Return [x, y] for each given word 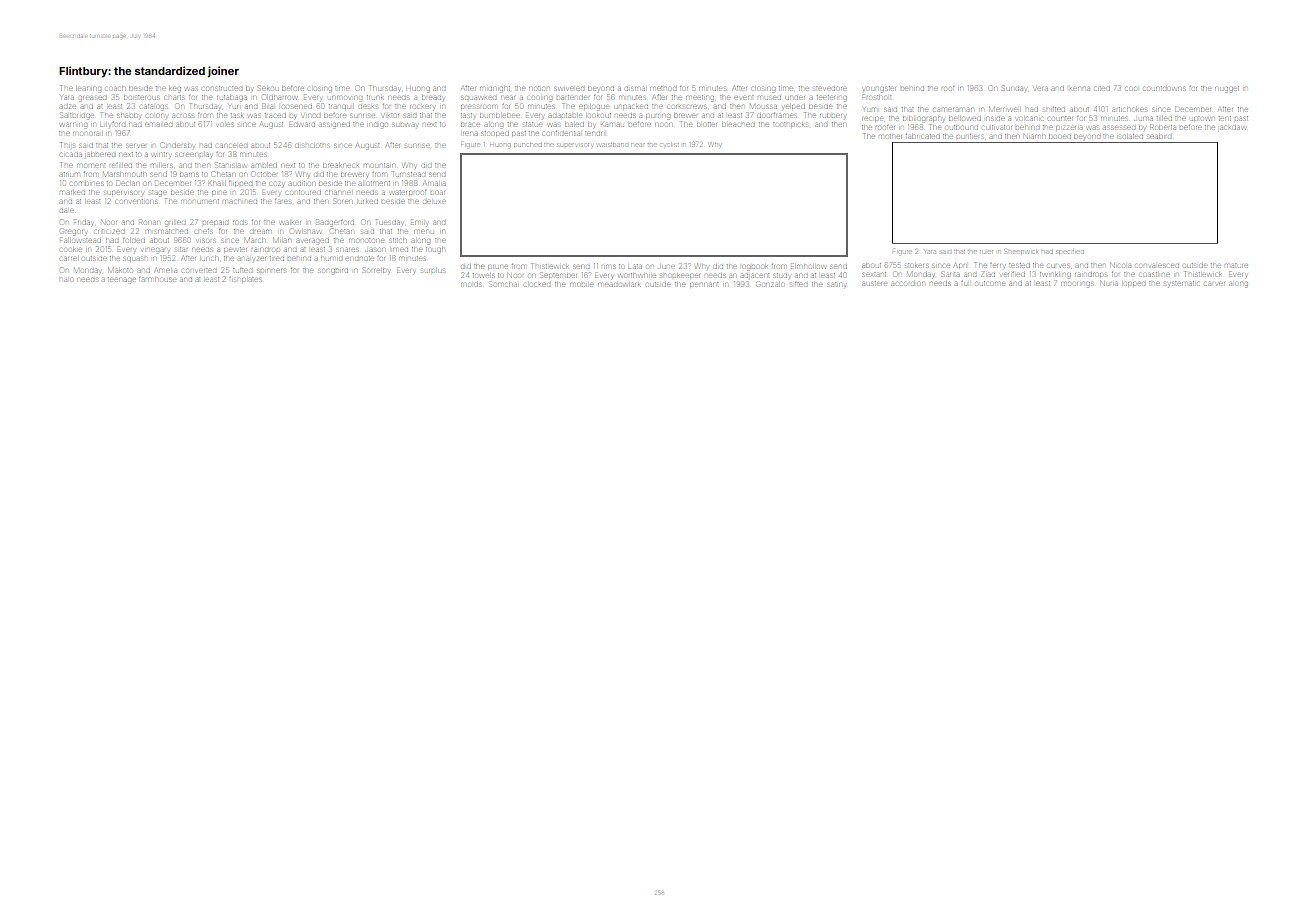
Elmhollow [808, 267]
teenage [122, 279]
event [743, 97]
